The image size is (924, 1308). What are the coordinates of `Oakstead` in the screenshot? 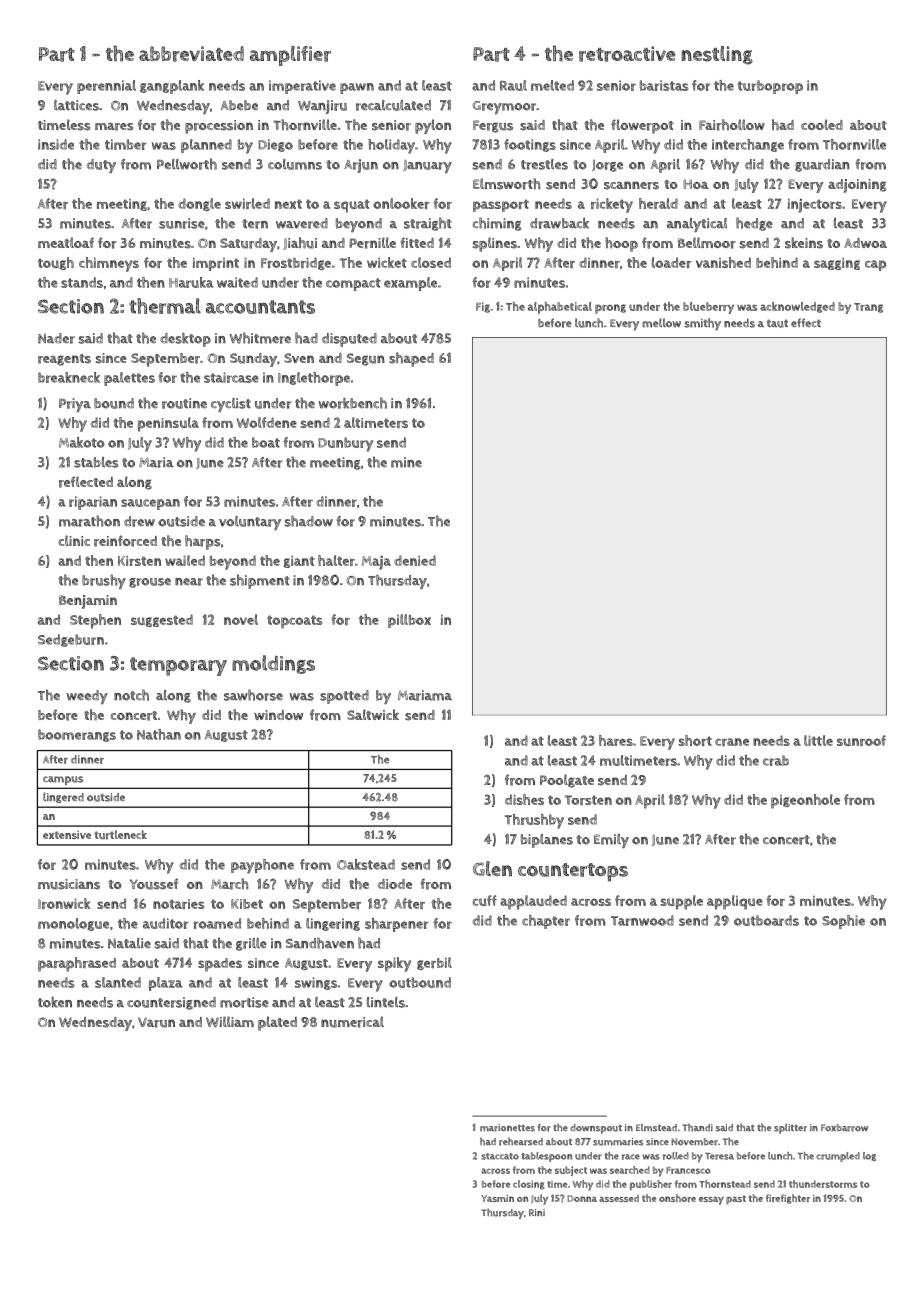 It's located at (366, 864).
